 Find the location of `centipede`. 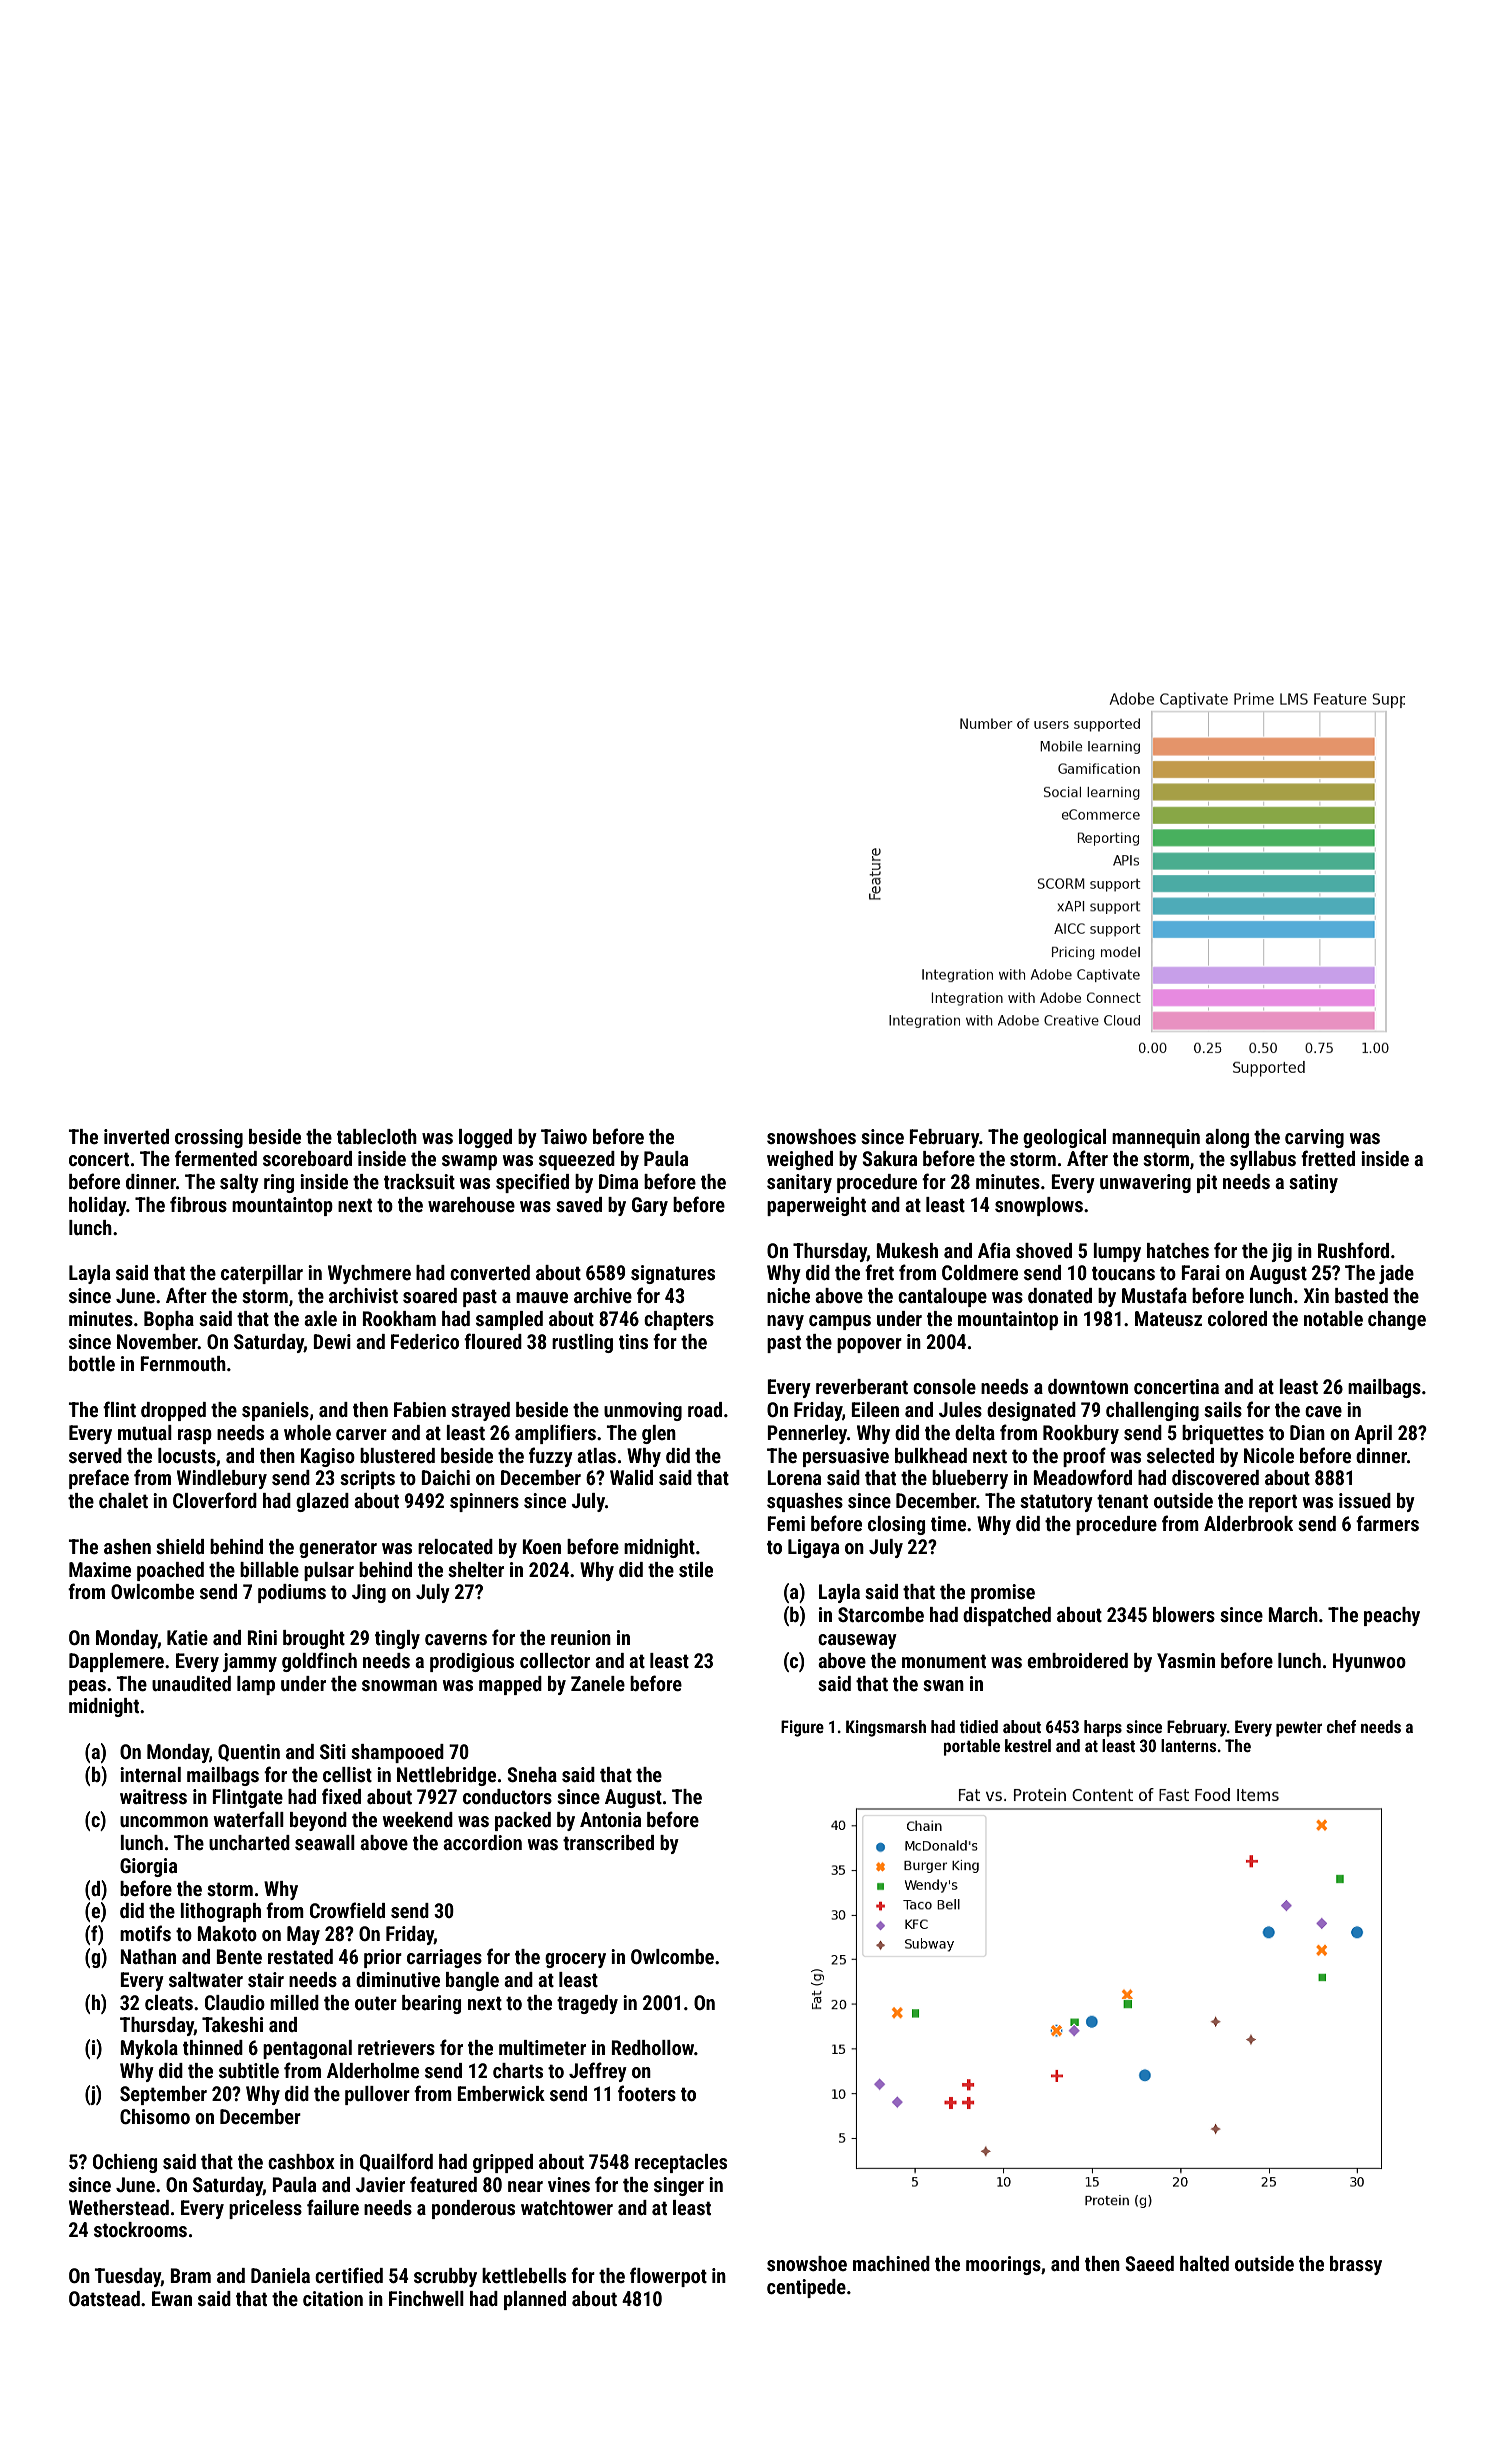

centipede is located at coordinates (806, 2288).
